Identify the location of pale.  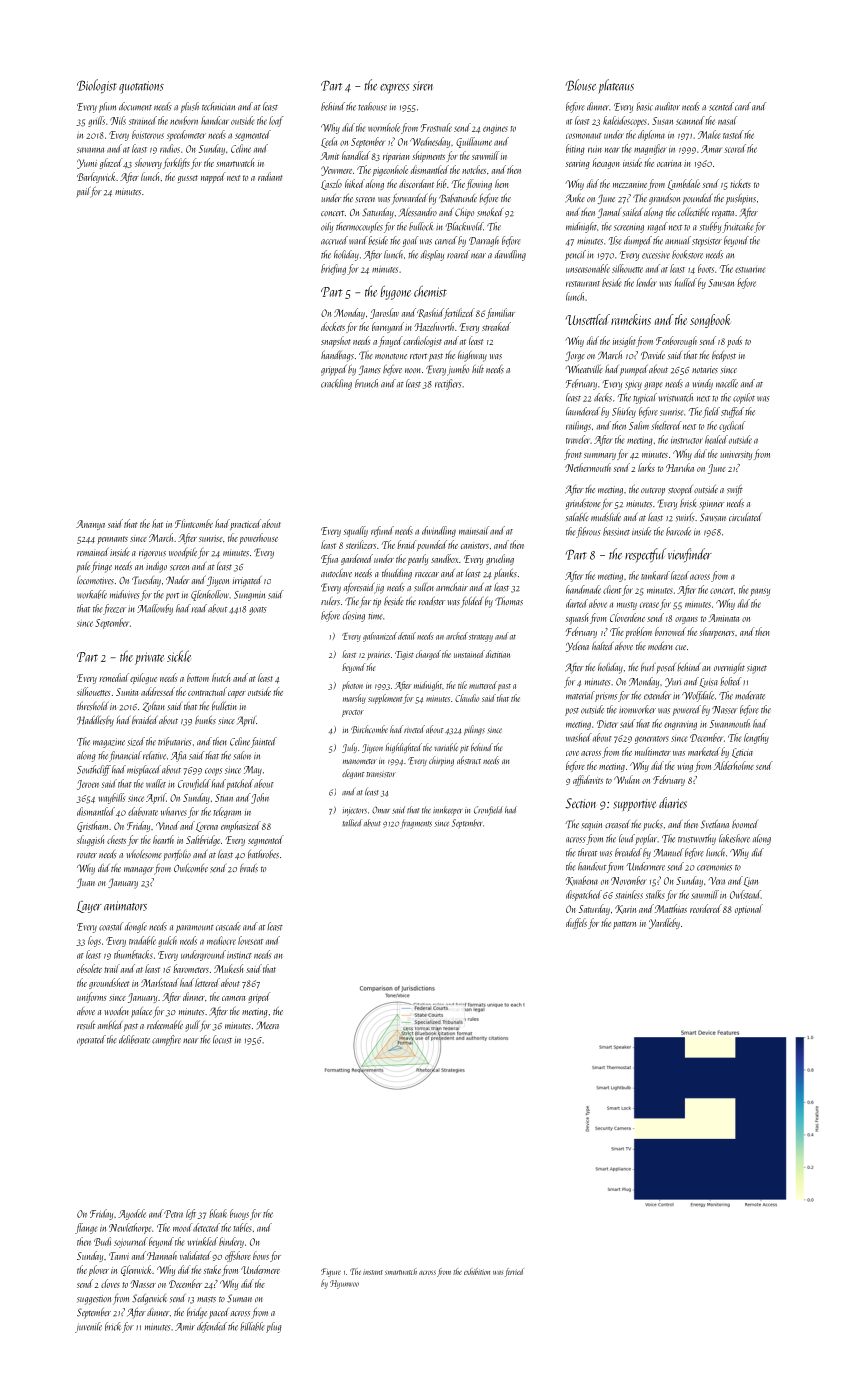
(83, 567).
